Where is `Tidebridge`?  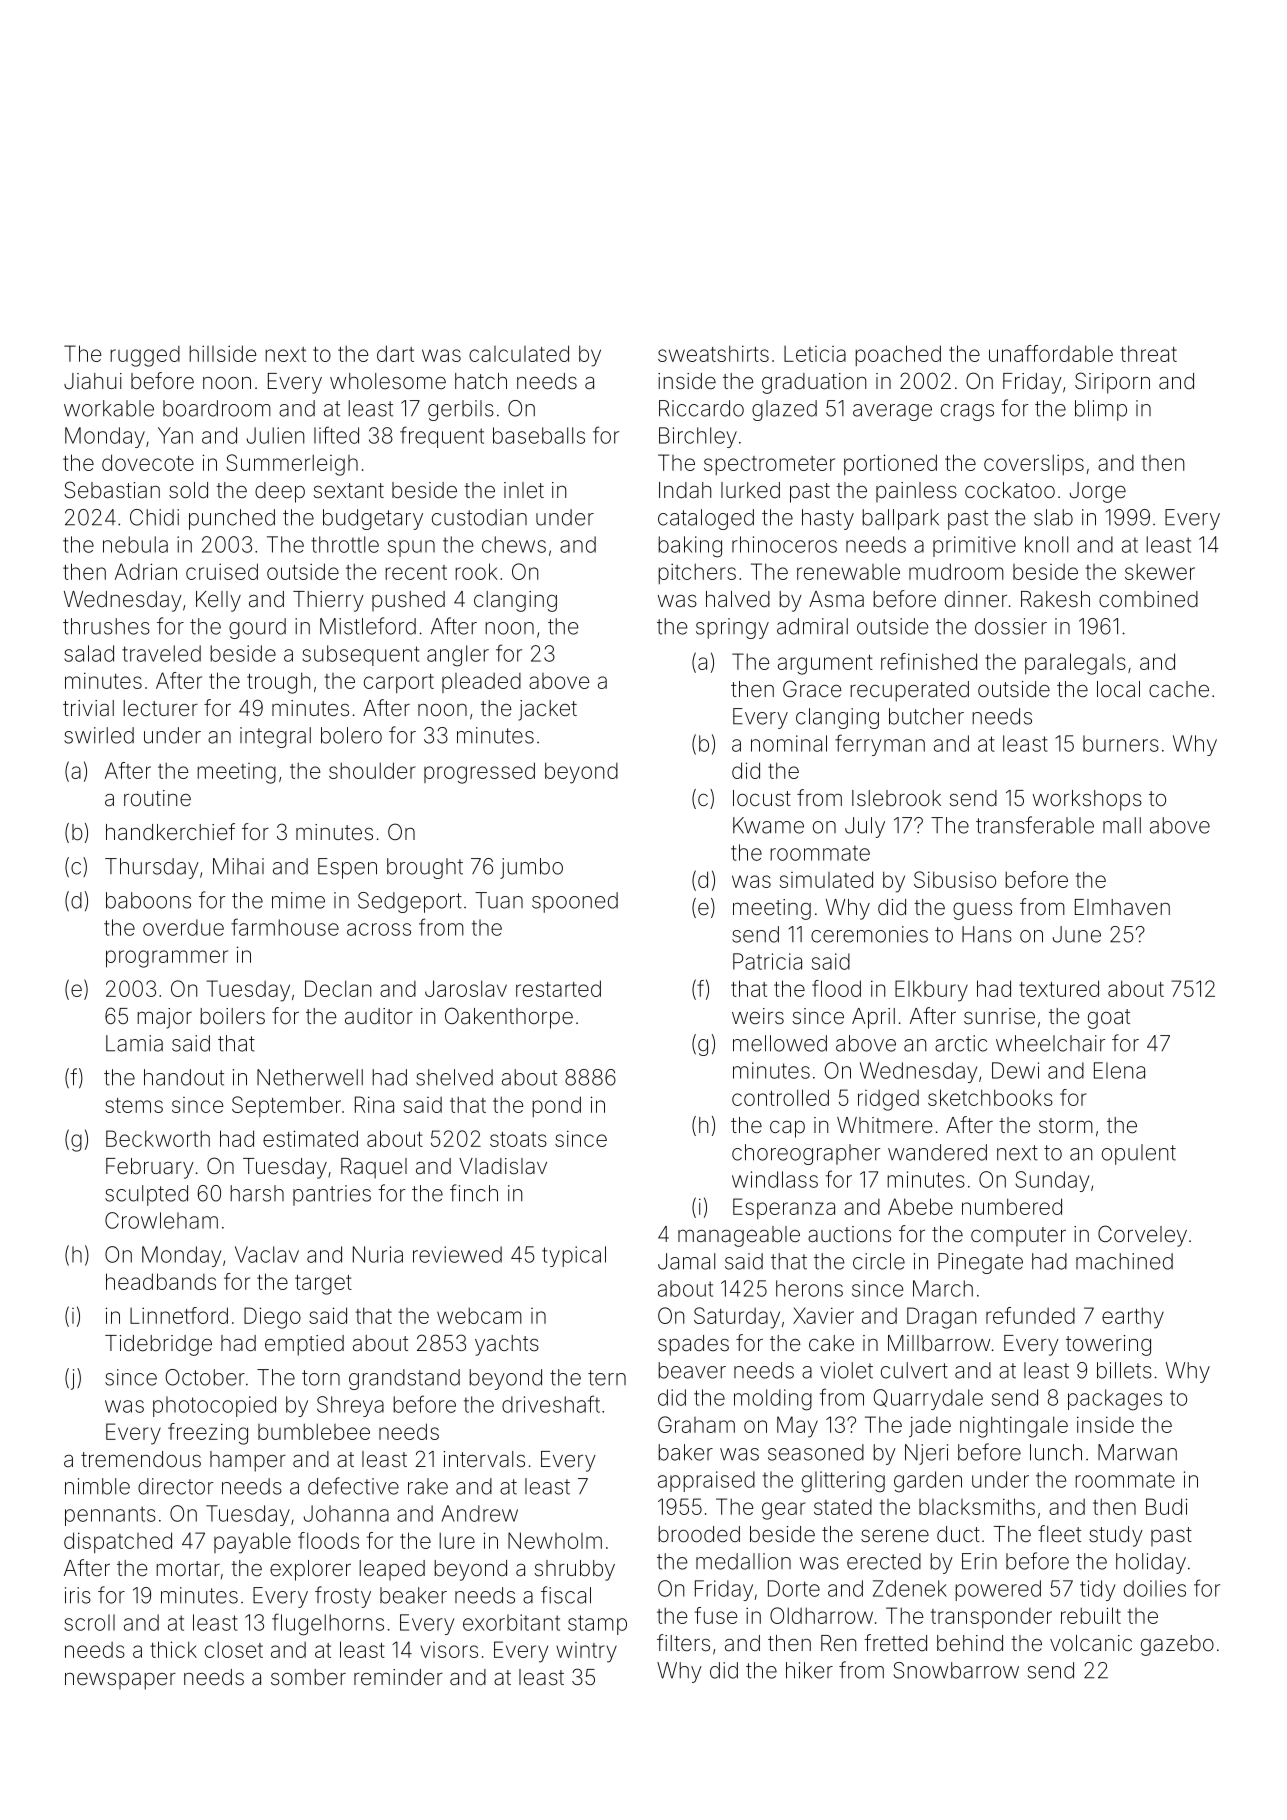 Tidebridge is located at coordinates (158, 1345).
